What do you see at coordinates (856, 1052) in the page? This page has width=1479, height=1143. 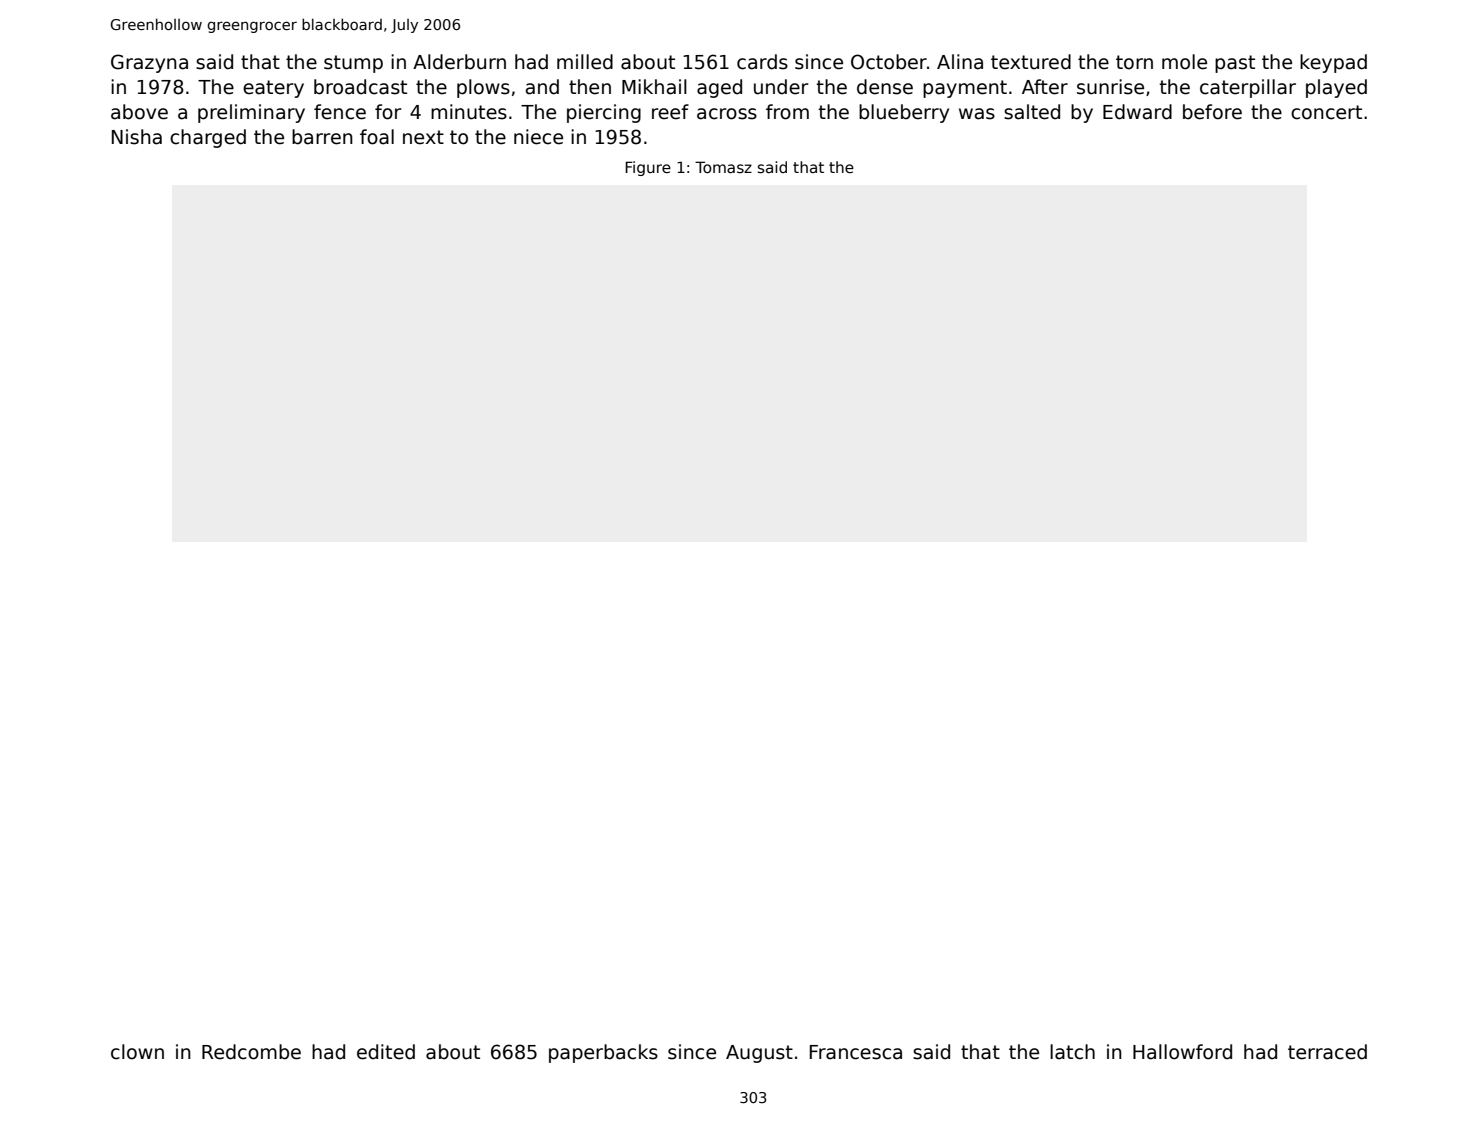 I see `Francesca` at bounding box center [856, 1052].
